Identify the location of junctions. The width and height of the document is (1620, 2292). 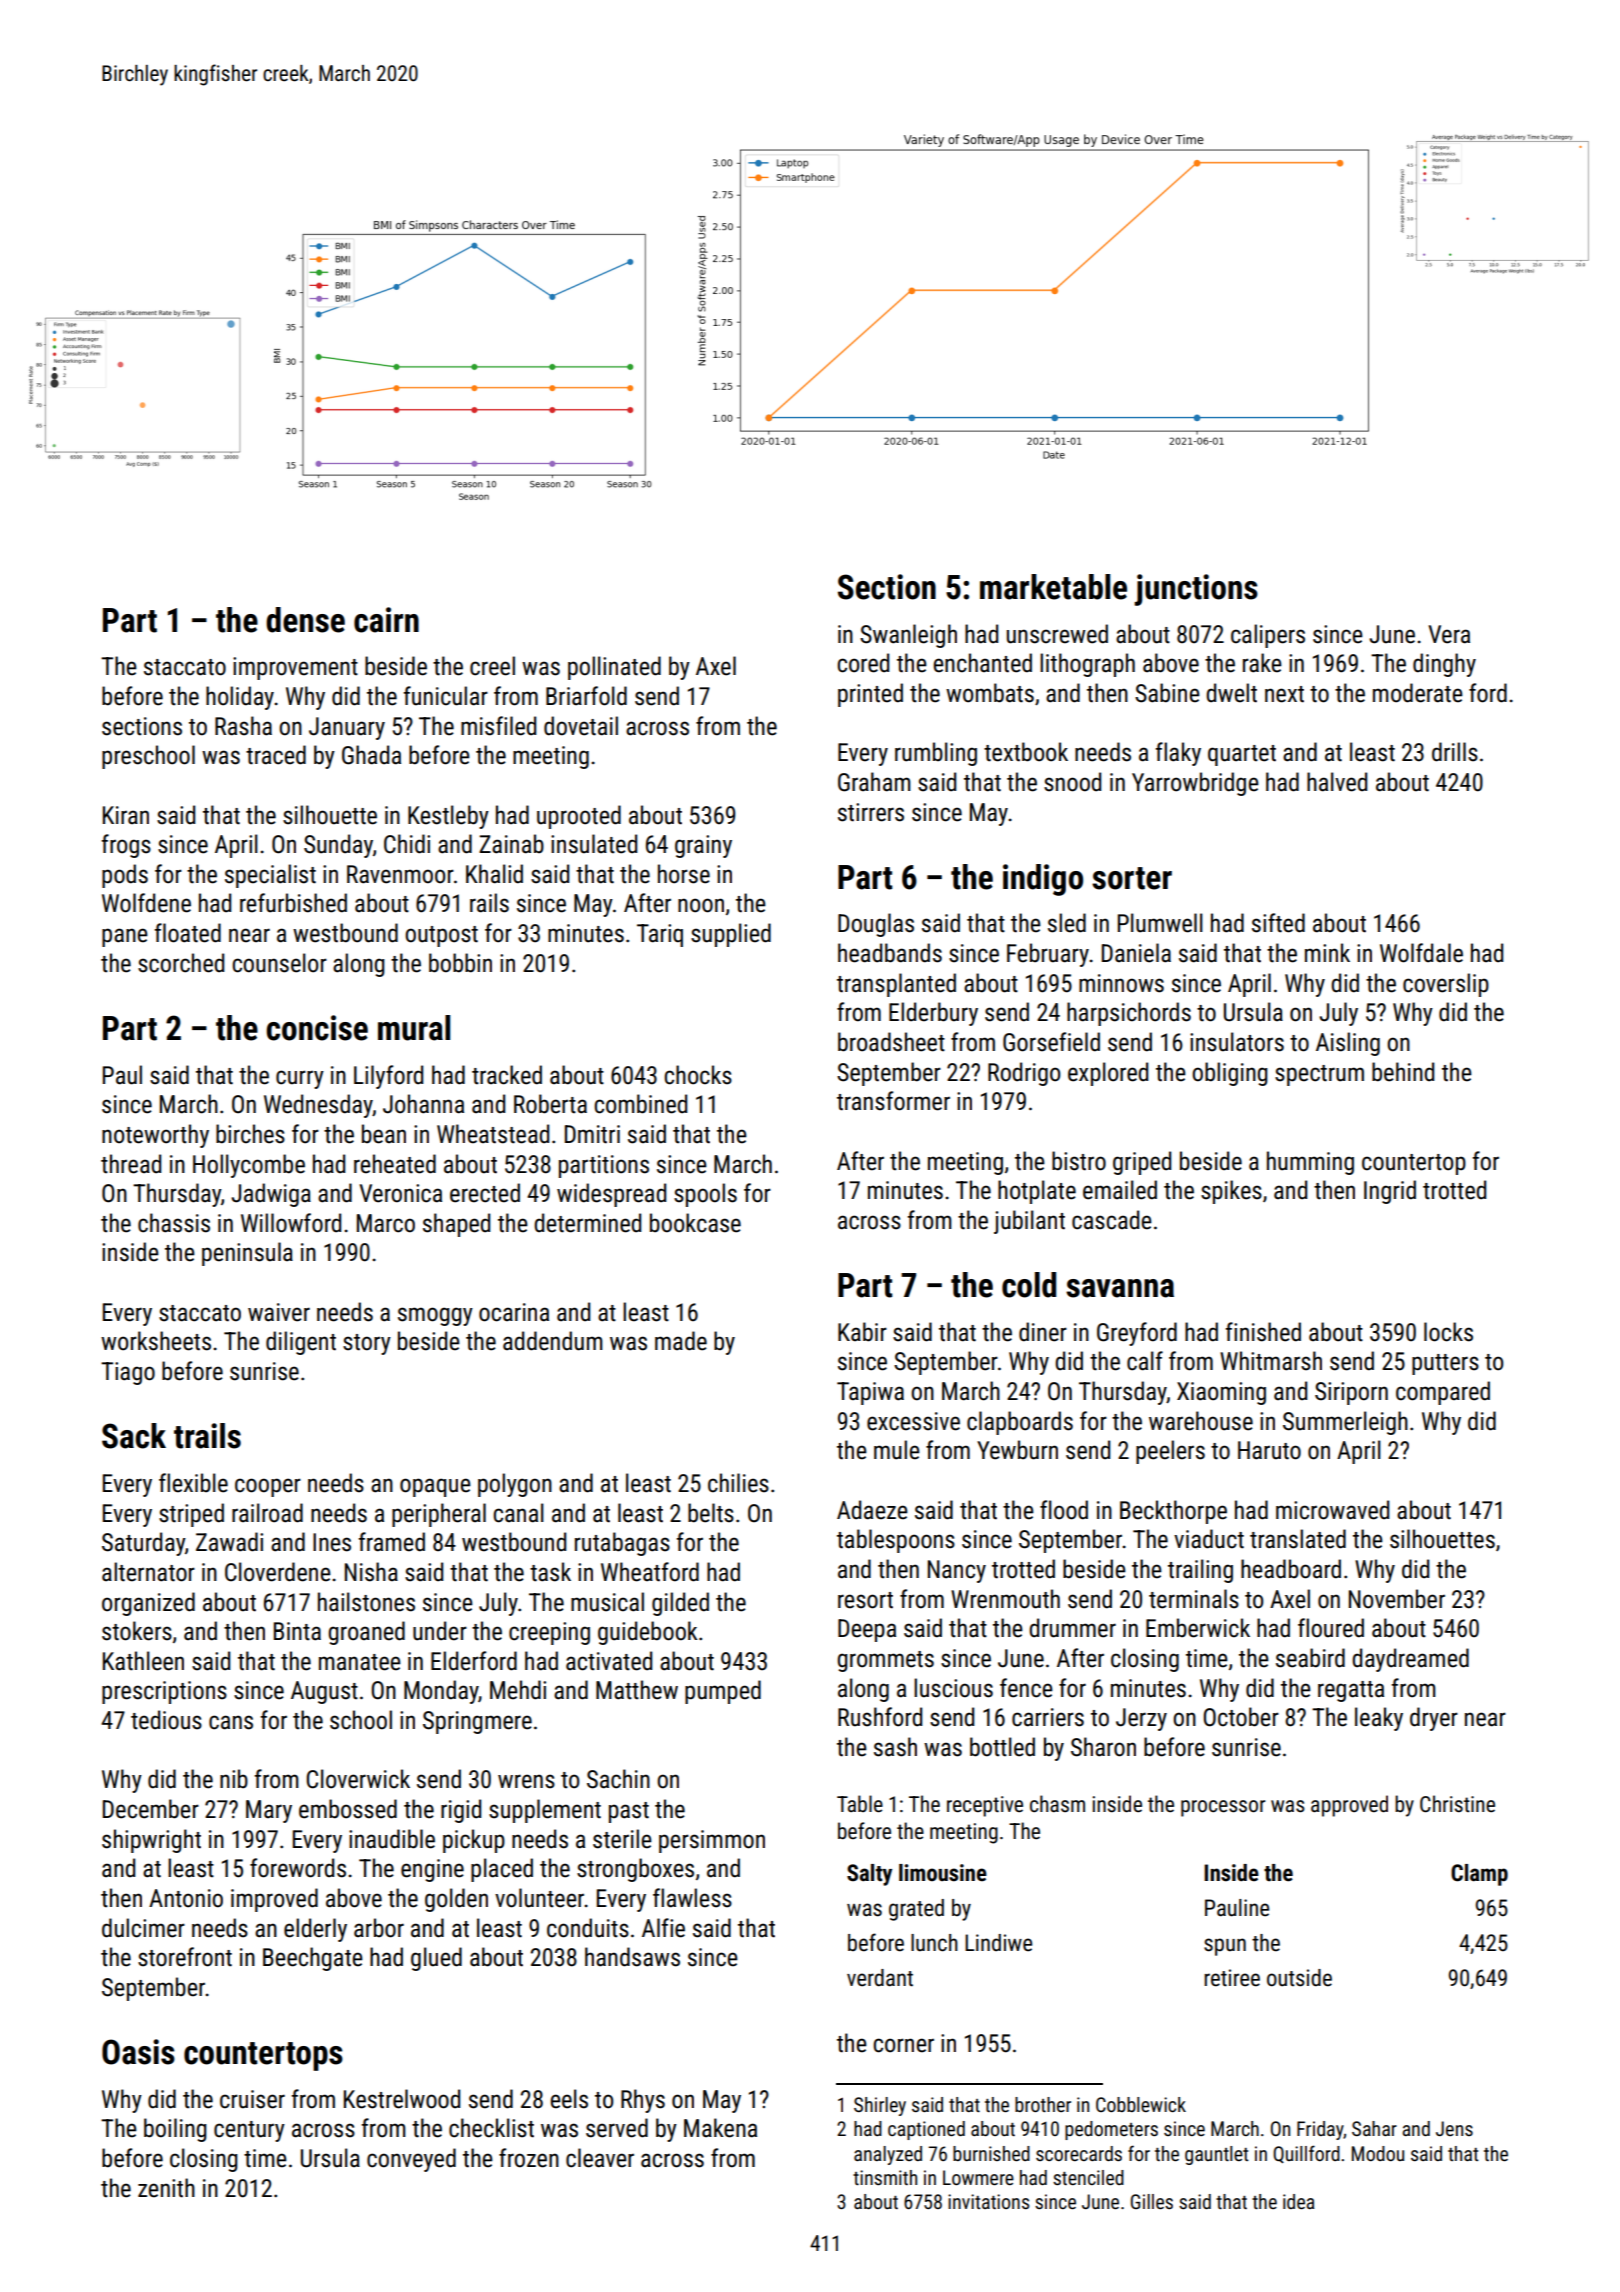
(1196, 590).
